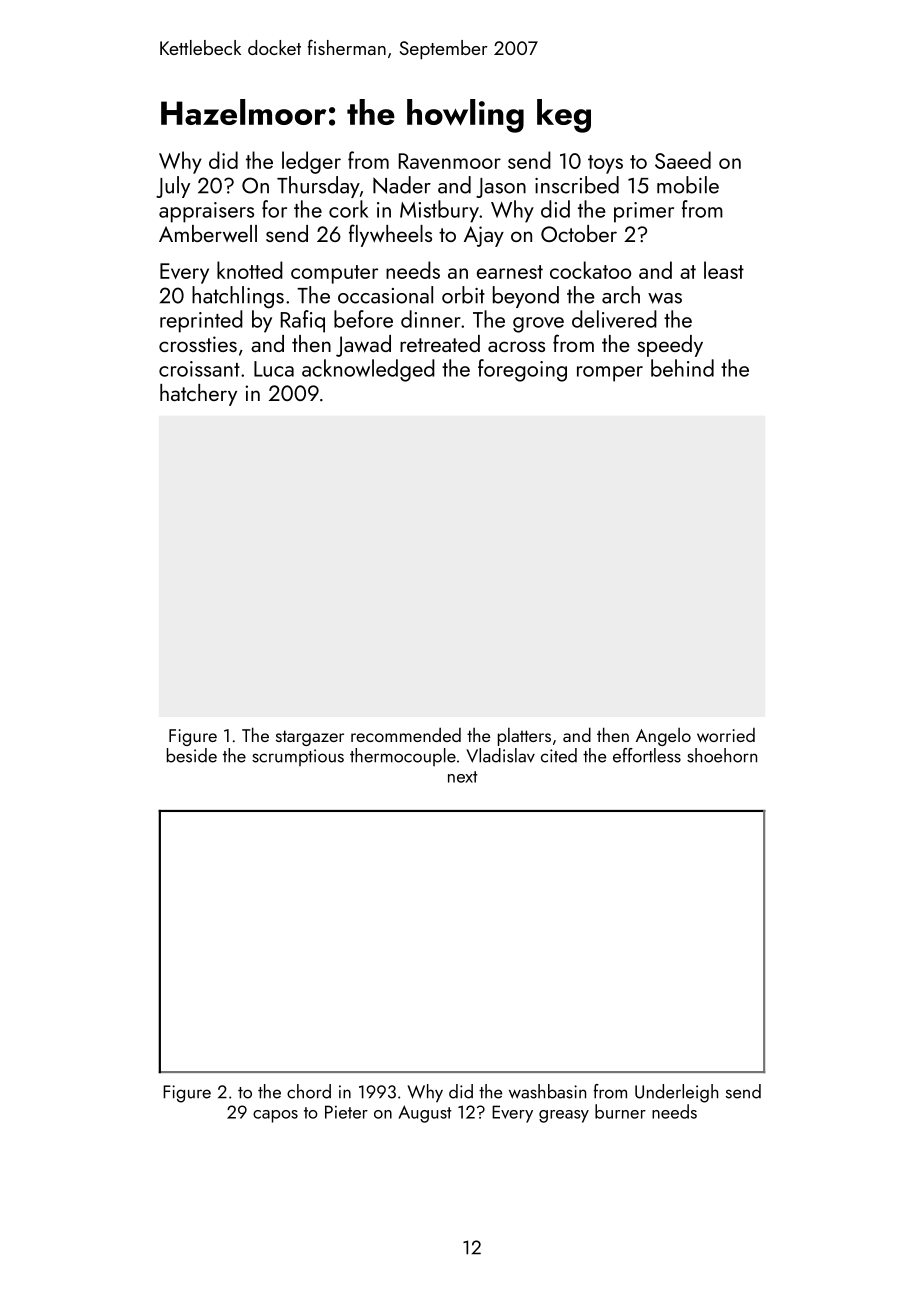 This screenshot has height=1311, width=924. Describe the element at coordinates (682, 368) in the screenshot. I see `behind` at that location.
